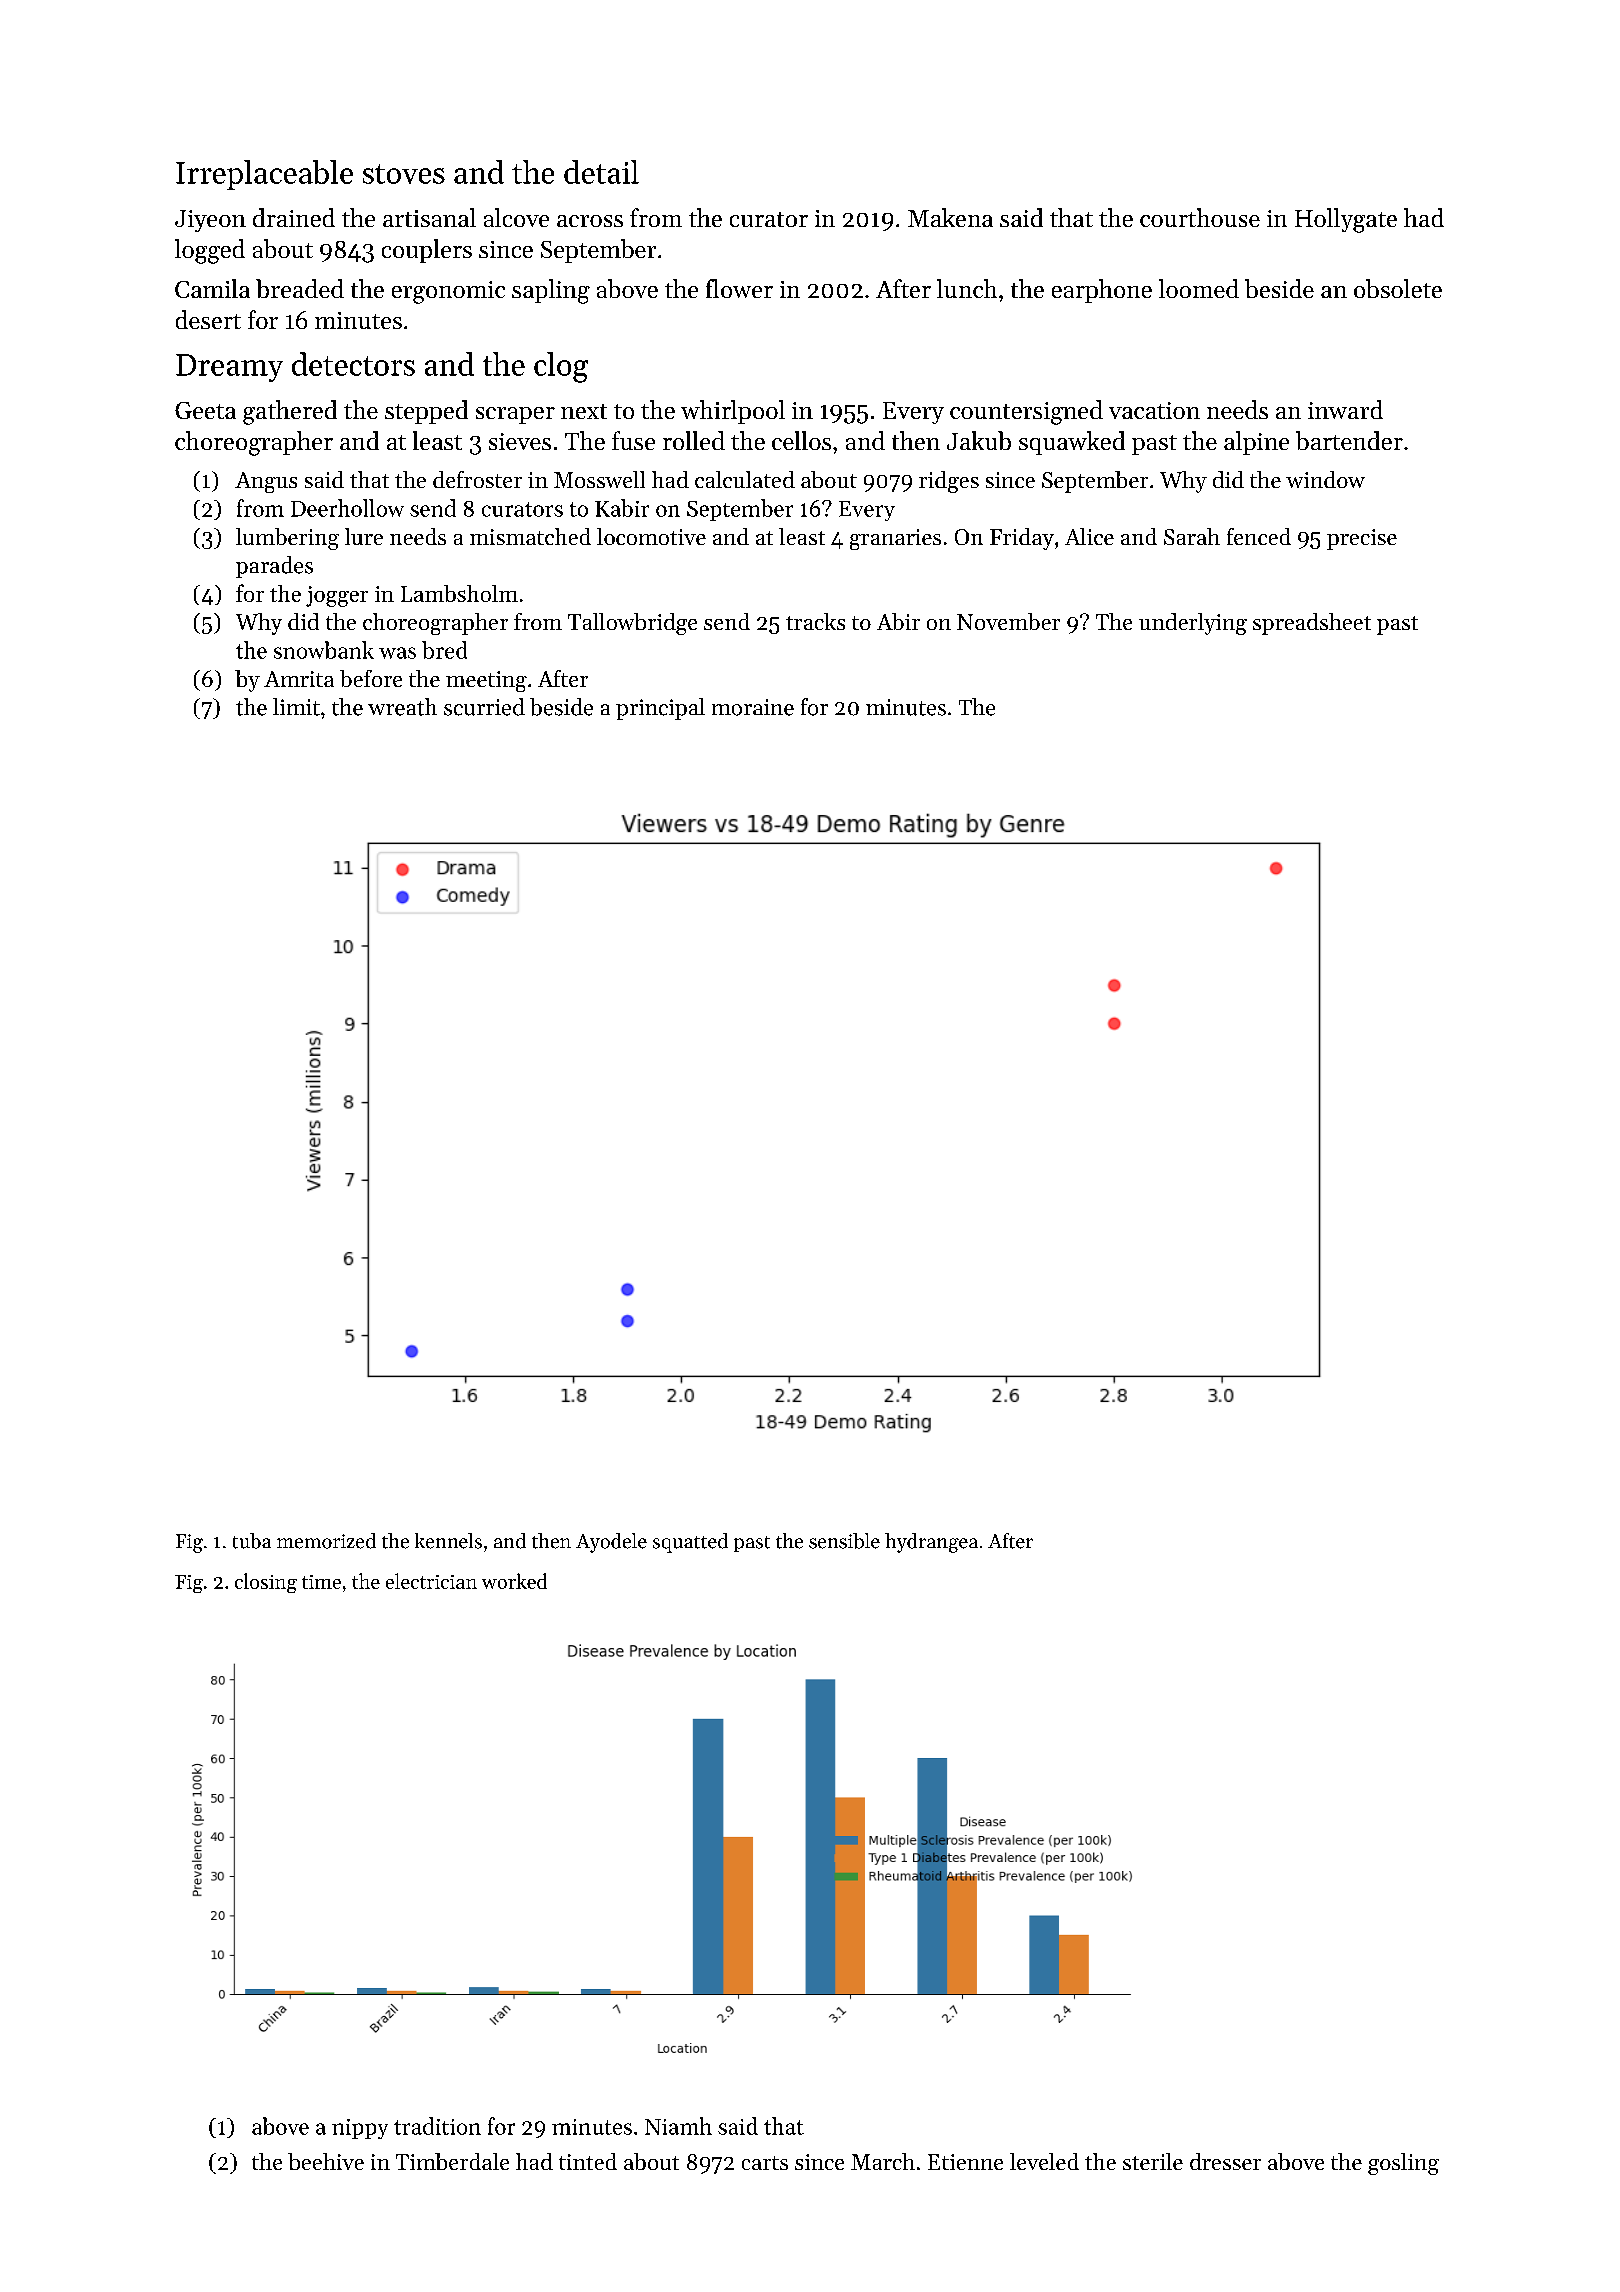 The height and width of the screenshot is (2292, 1620). What do you see at coordinates (431, 1581) in the screenshot?
I see `electrician` at bounding box center [431, 1581].
